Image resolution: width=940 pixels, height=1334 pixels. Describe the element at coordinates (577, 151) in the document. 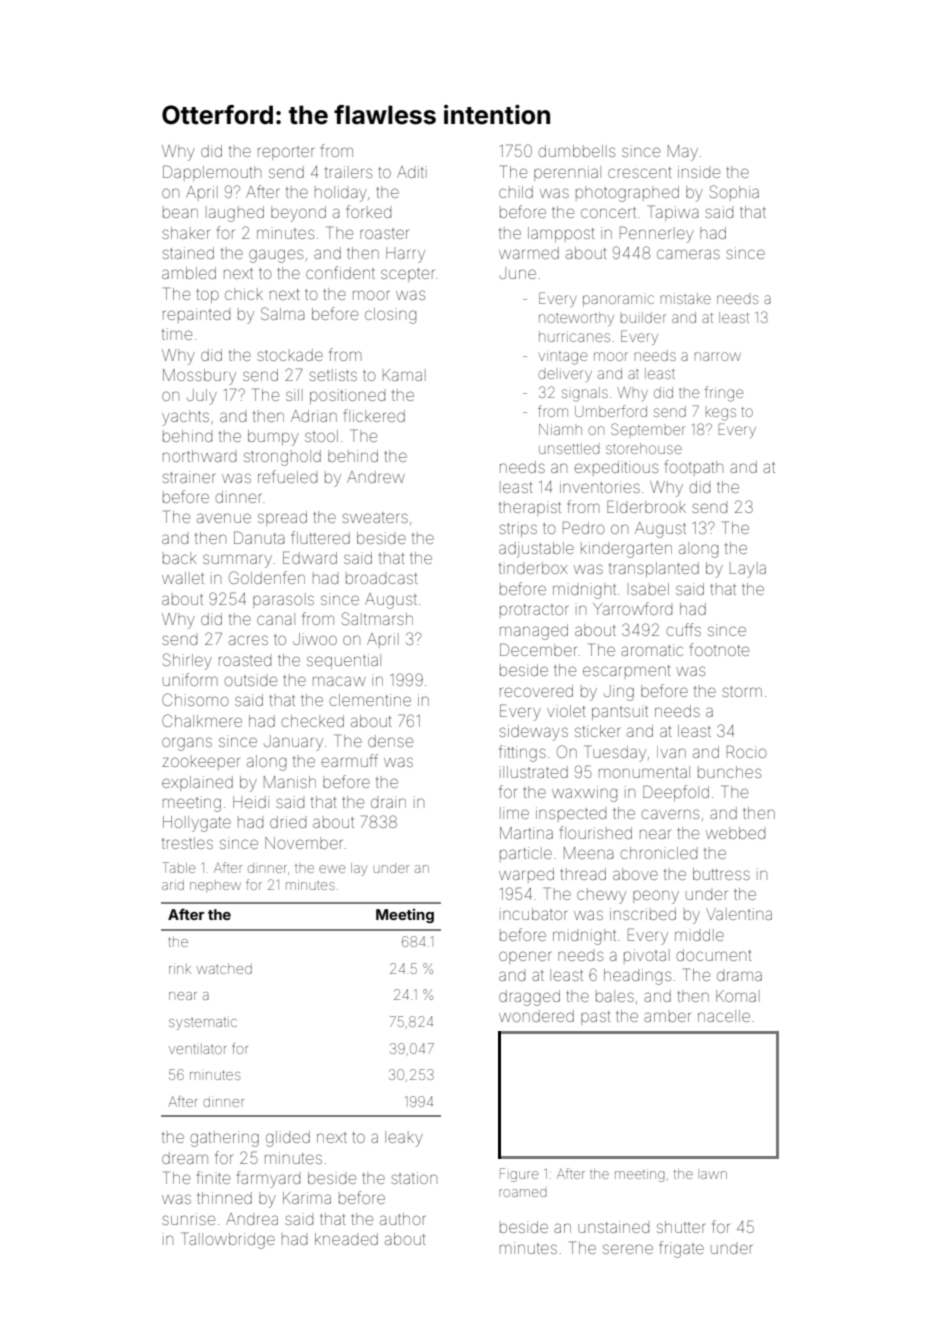

I see `dumbbells` at that location.
